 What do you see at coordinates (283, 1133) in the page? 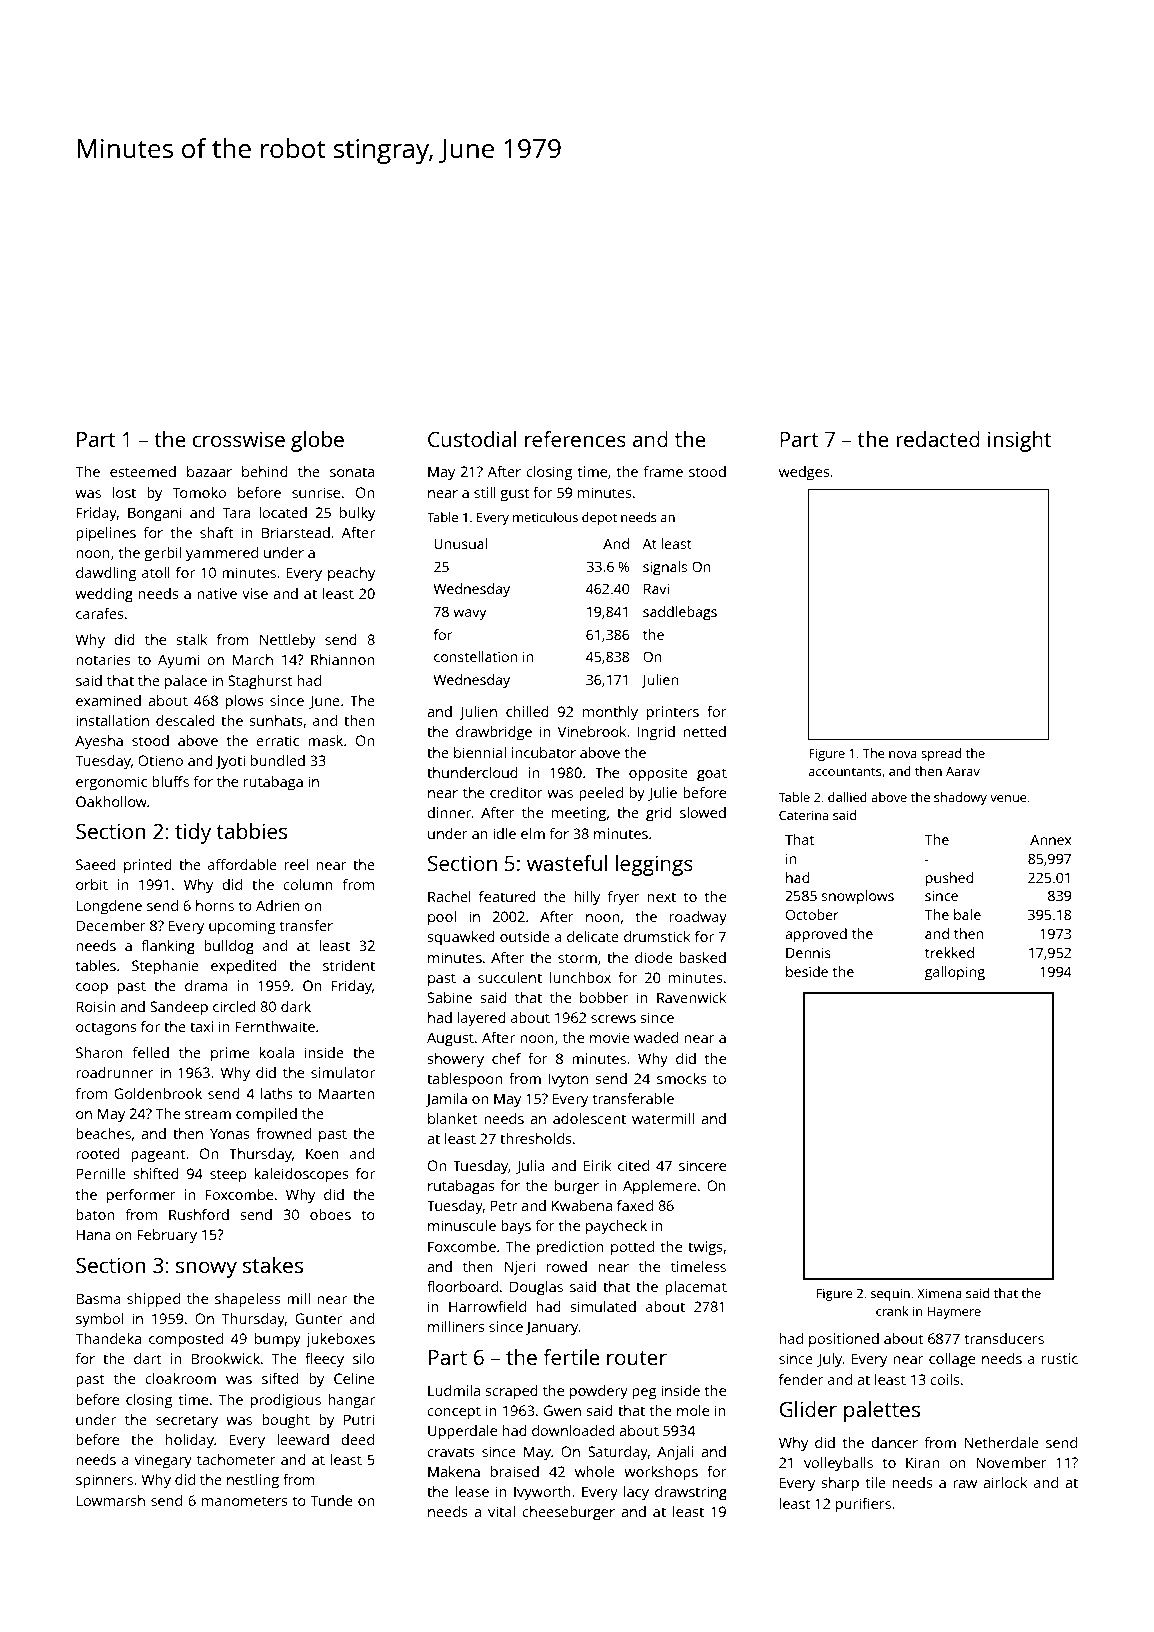
I see `frowned` at bounding box center [283, 1133].
